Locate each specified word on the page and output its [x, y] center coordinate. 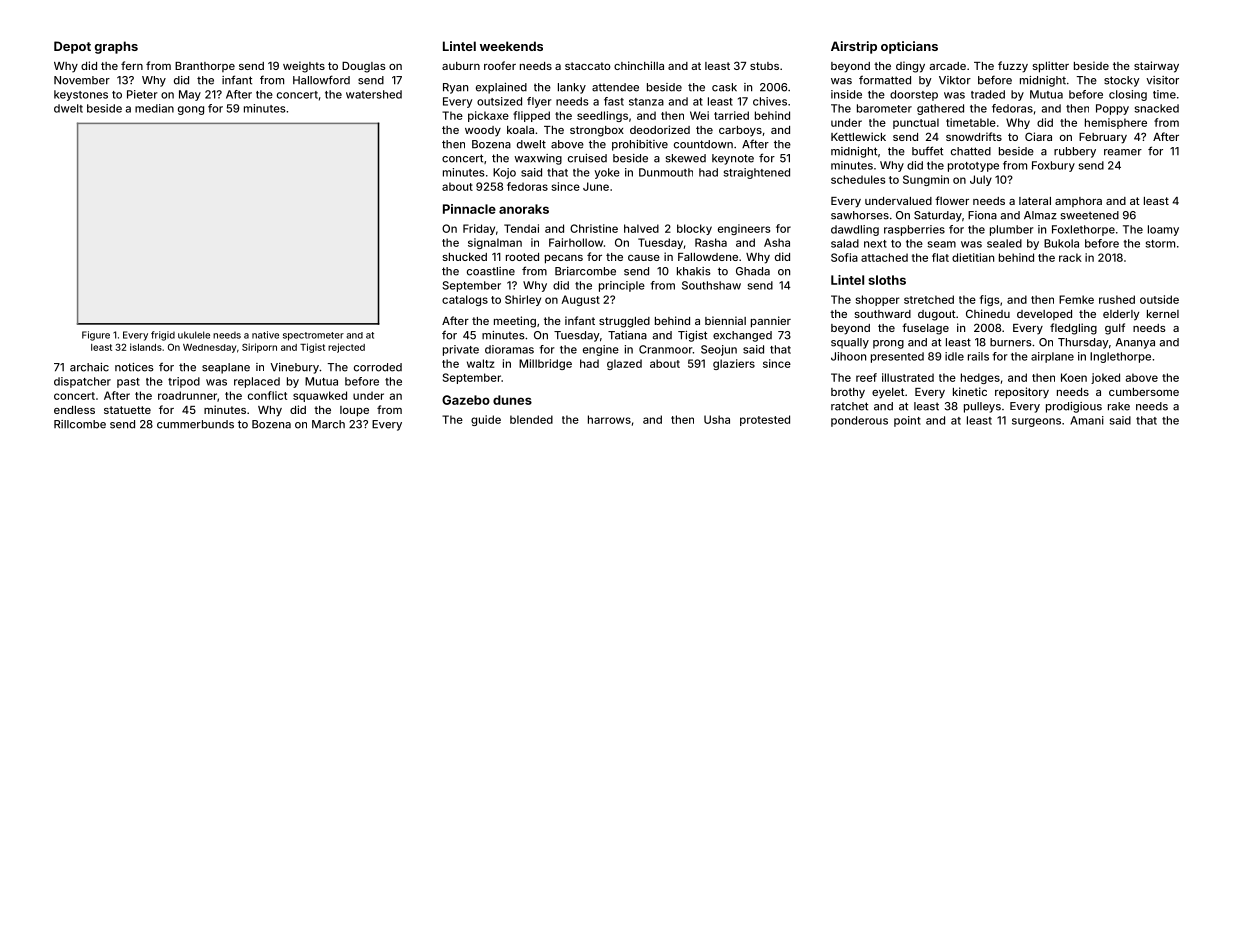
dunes [512, 400]
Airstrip [854, 47]
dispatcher [82, 382]
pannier [771, 322]
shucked [464, 257]
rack [1070, 257]
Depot [72, 47]
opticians [909, 47]
